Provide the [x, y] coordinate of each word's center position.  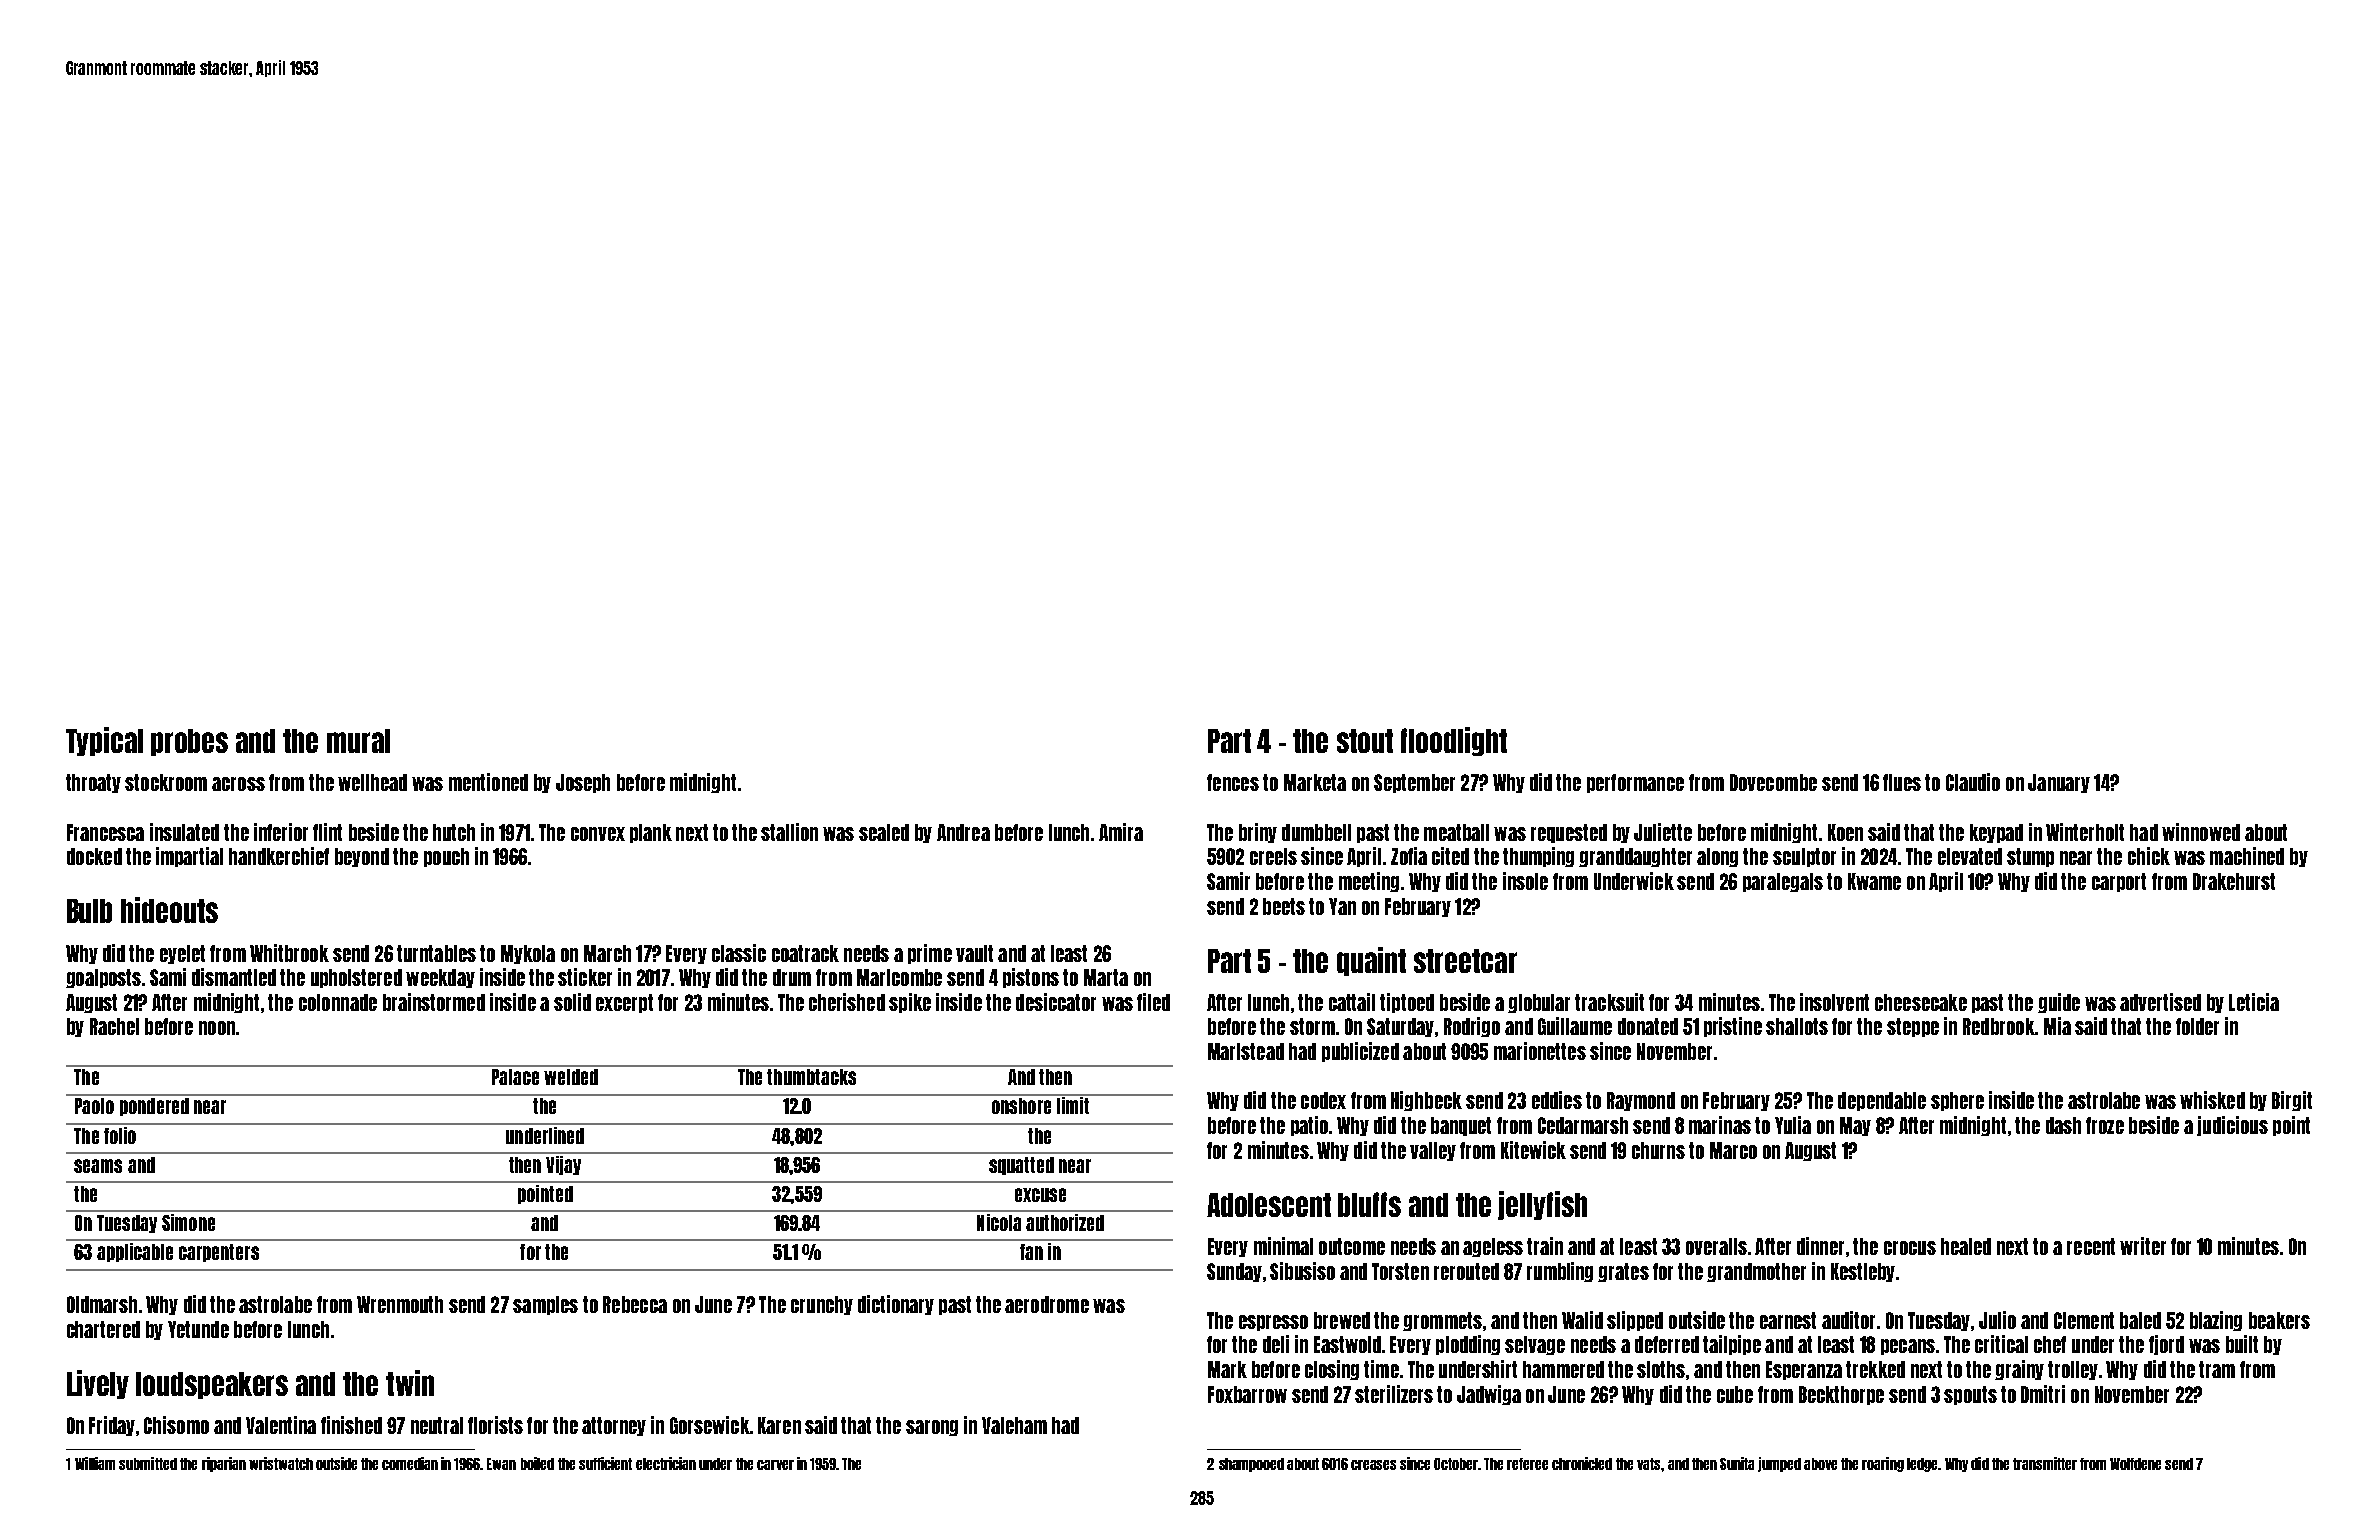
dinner [1820, 1246]
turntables [436, 953]
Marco [1733, 1150]
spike [910, 1003]
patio [1309, 1126]
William [95, 1463]
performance [1635, 783]
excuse [1040, 1195]
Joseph [583, 783]
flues [1902, 782]
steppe [1913, 1027]
